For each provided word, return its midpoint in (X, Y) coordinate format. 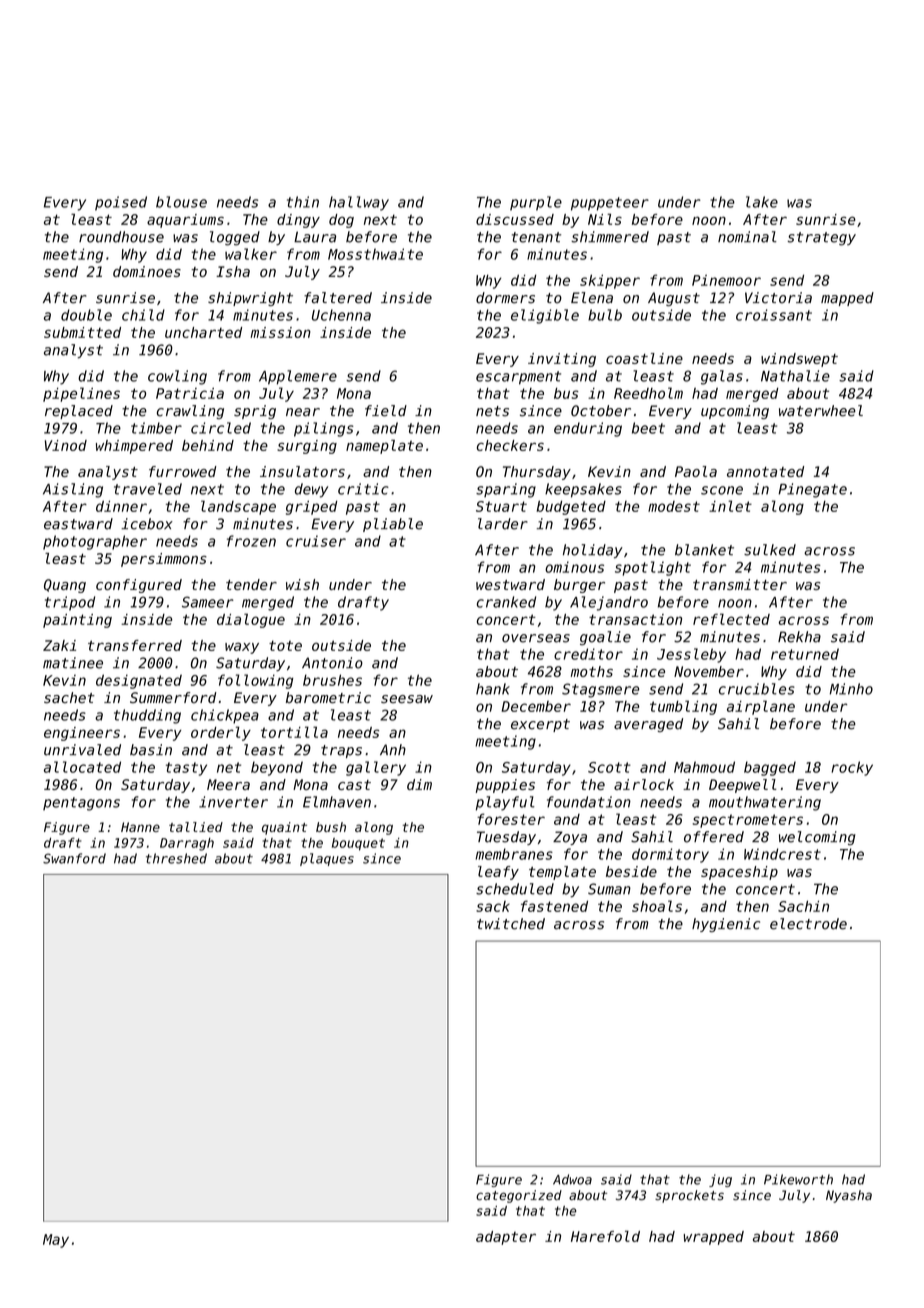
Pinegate (812, 490)
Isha (233, 271)
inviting (562, 360)
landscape (238, 507)
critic (363, 489)
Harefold (605, 1236)
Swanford (74, 858)
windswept (799, 360)
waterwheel (821, 411)
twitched (511, 924)
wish (302, 584)
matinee (73, 663)
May (56, 1241)
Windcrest (782, 854)
